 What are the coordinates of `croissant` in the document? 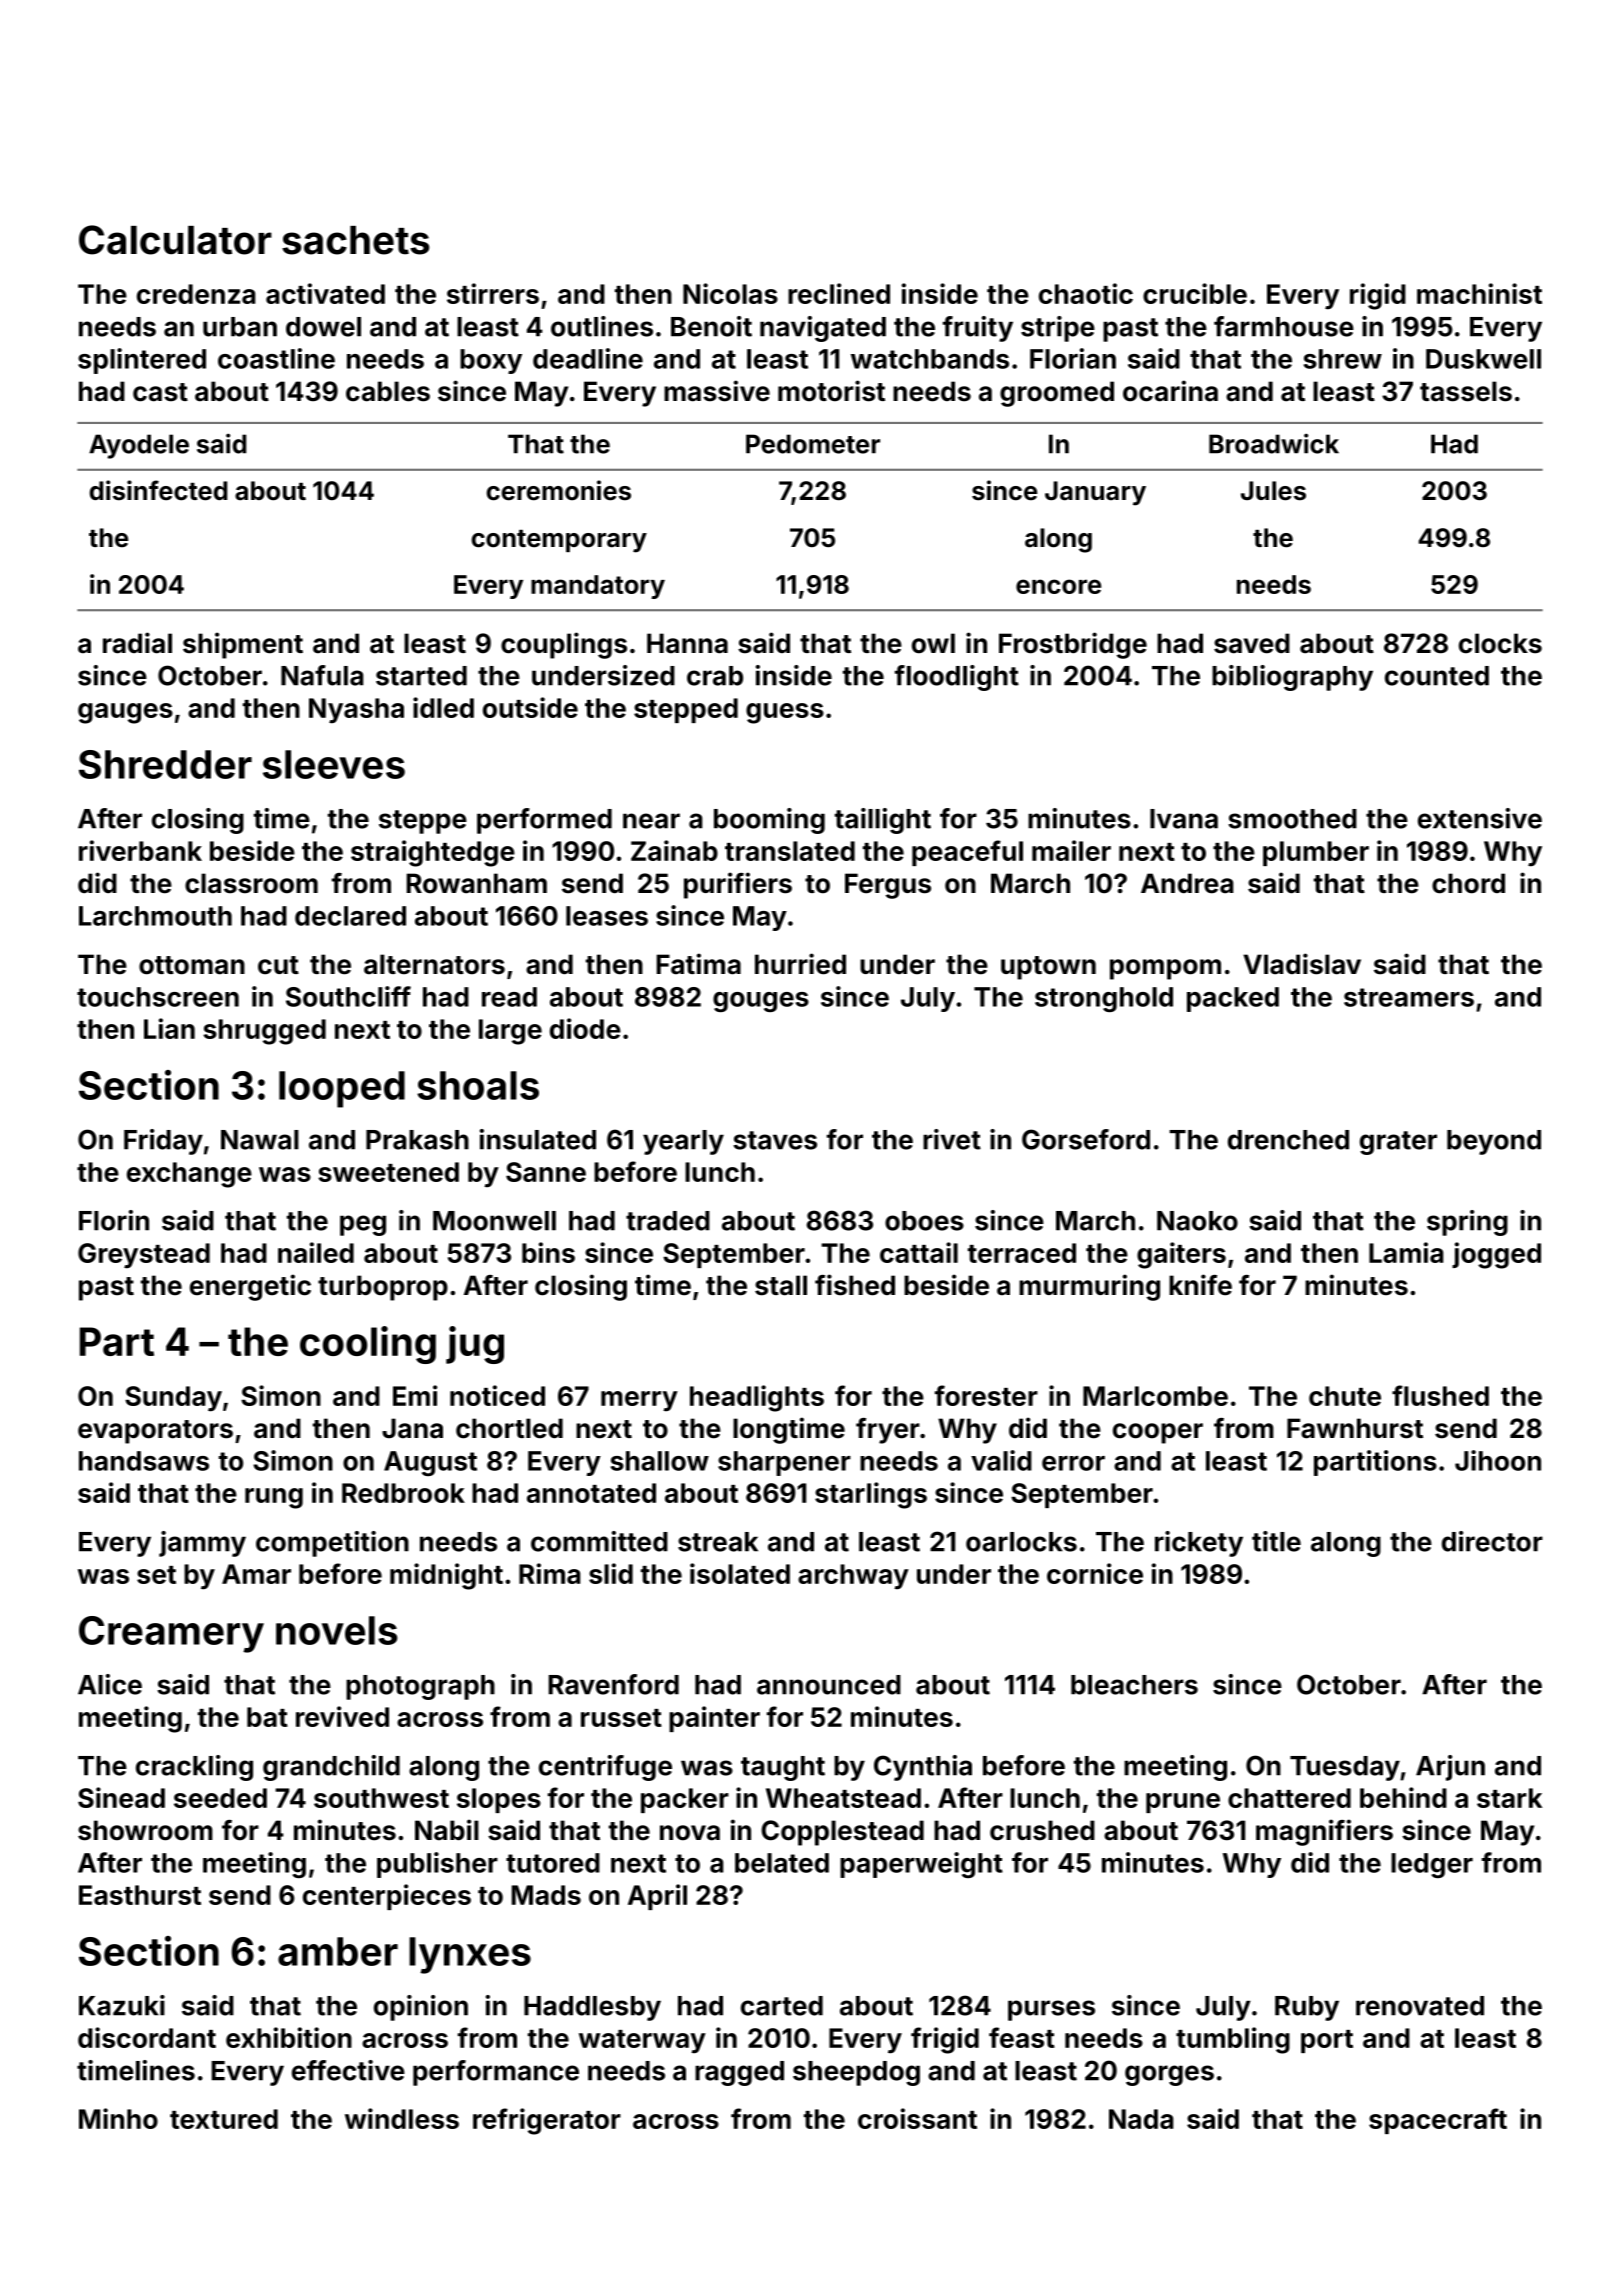 It's located at (917, 2118).
